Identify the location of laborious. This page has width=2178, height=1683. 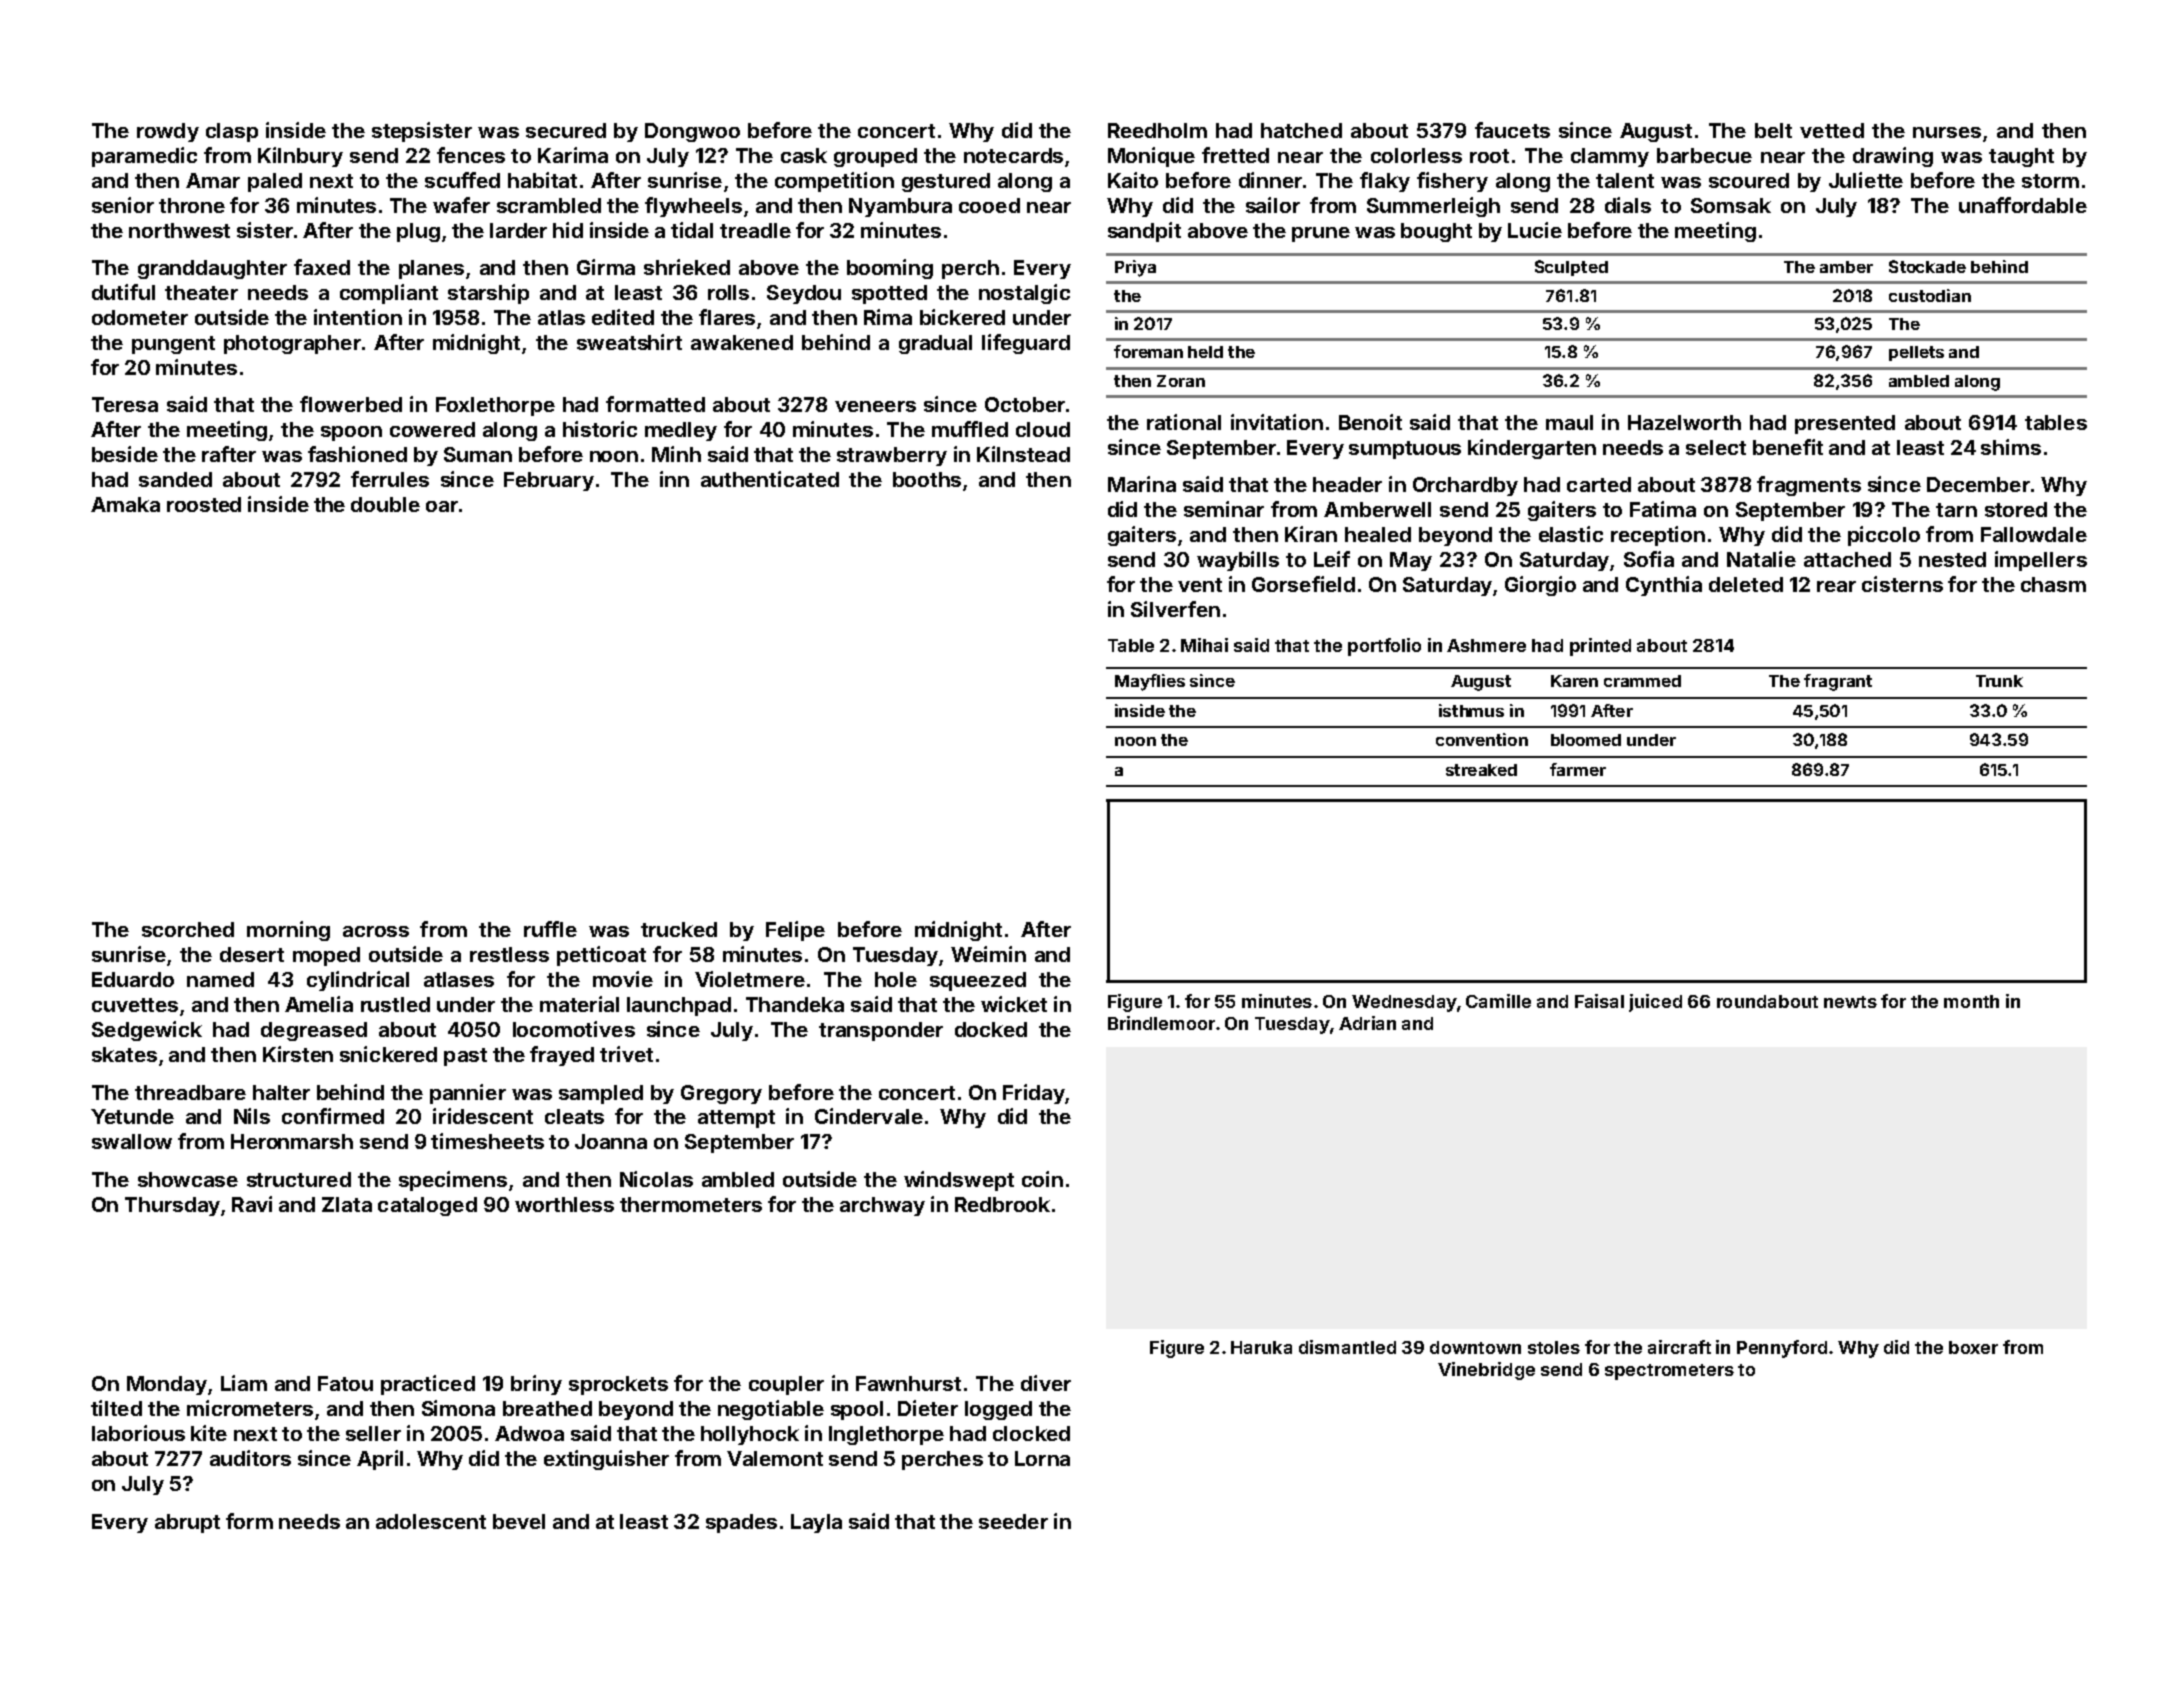
(138, 1433).
